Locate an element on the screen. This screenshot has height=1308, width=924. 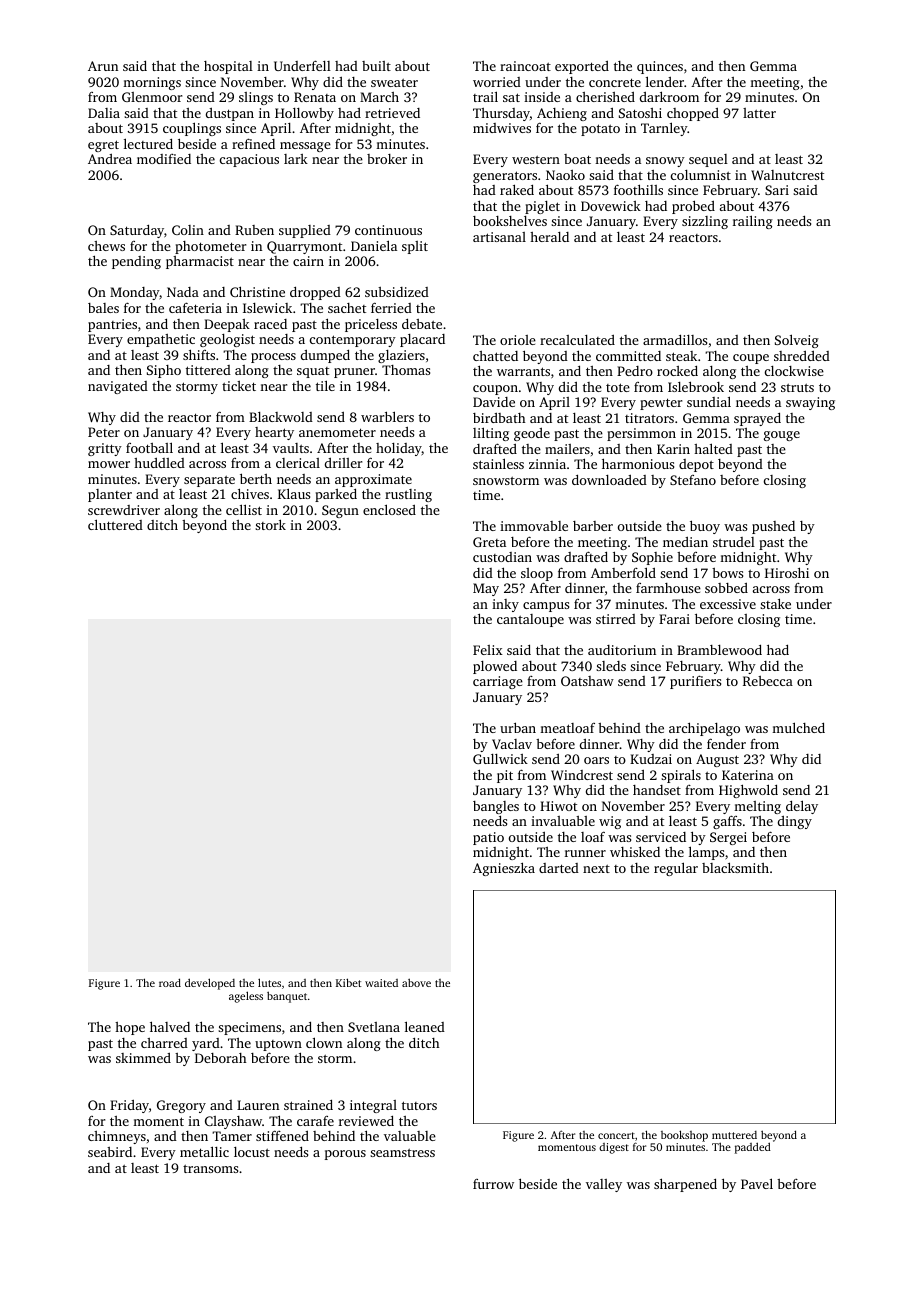
bookshop is located at coordinates (684, 1136).
